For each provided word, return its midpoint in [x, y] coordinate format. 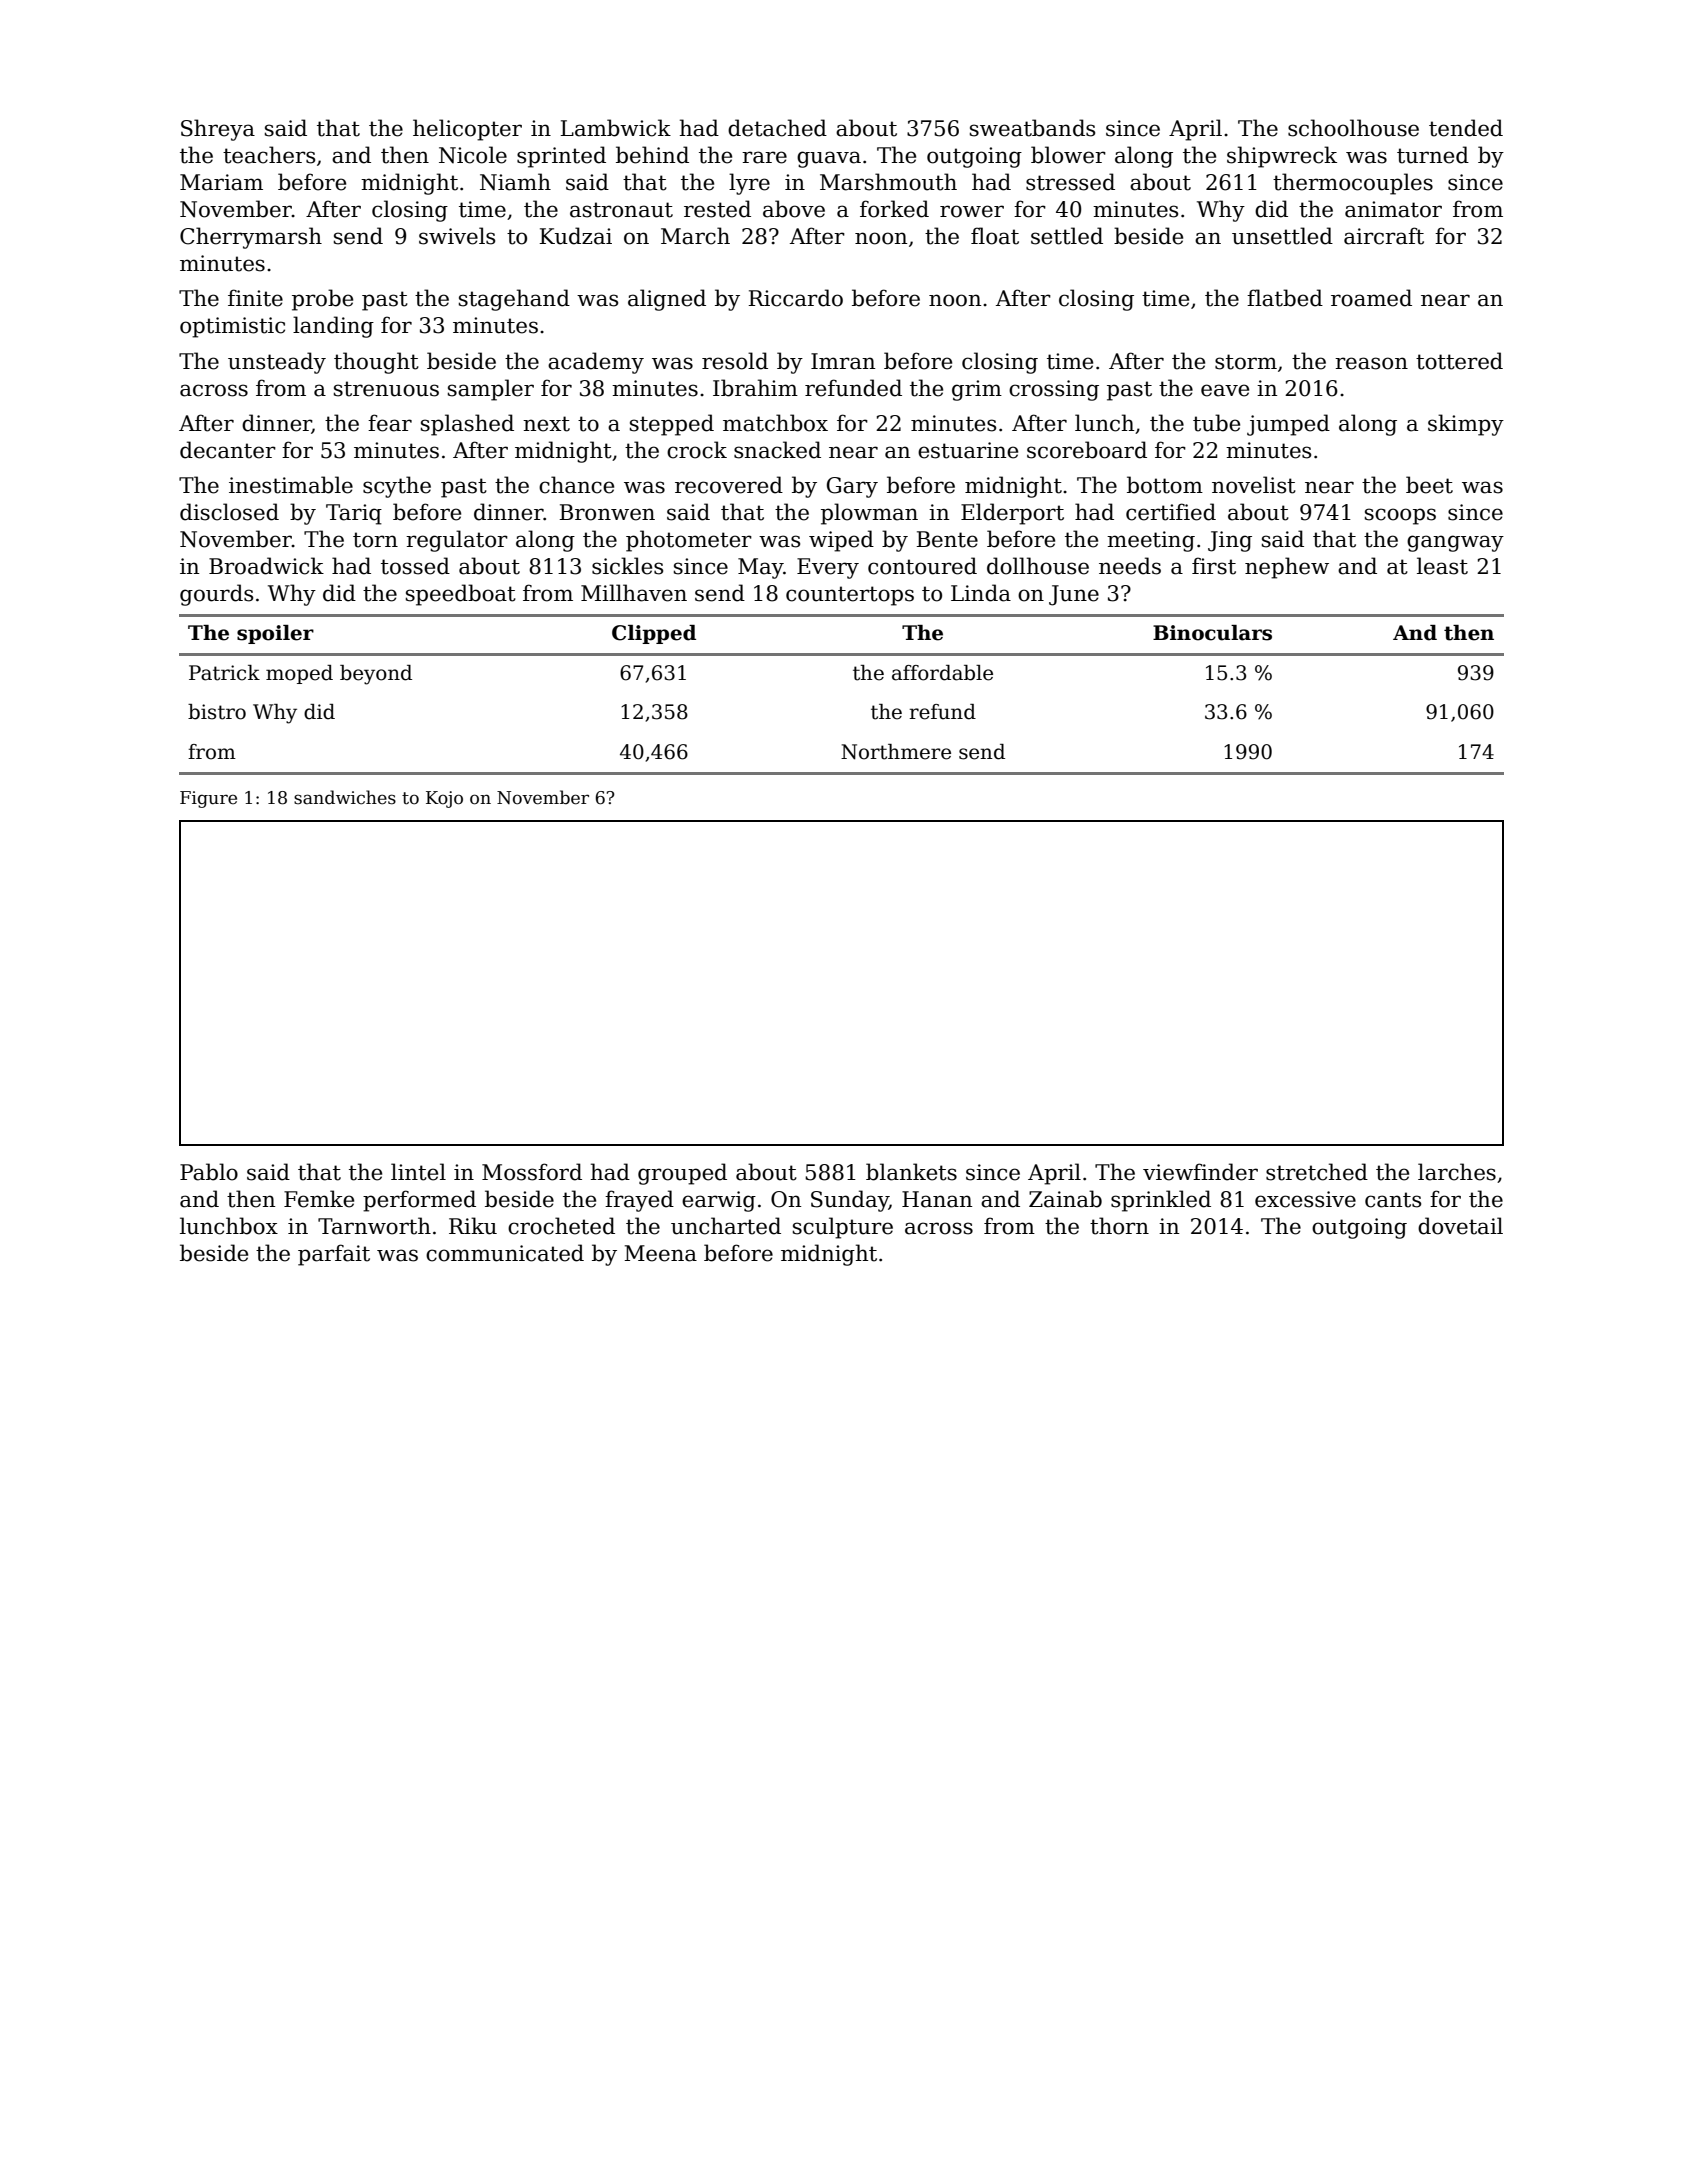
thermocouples [1353, 184]
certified [1171, 512]
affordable [942, 673]
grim [977, 390]
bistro [217, 712]
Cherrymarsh [251, 238]
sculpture [843, 1228]
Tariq [354, 514]
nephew [1287, 568]
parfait [334, 1255]
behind [652, 155]
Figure [208, 799]
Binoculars [1212, 633]
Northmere [896, 752]
